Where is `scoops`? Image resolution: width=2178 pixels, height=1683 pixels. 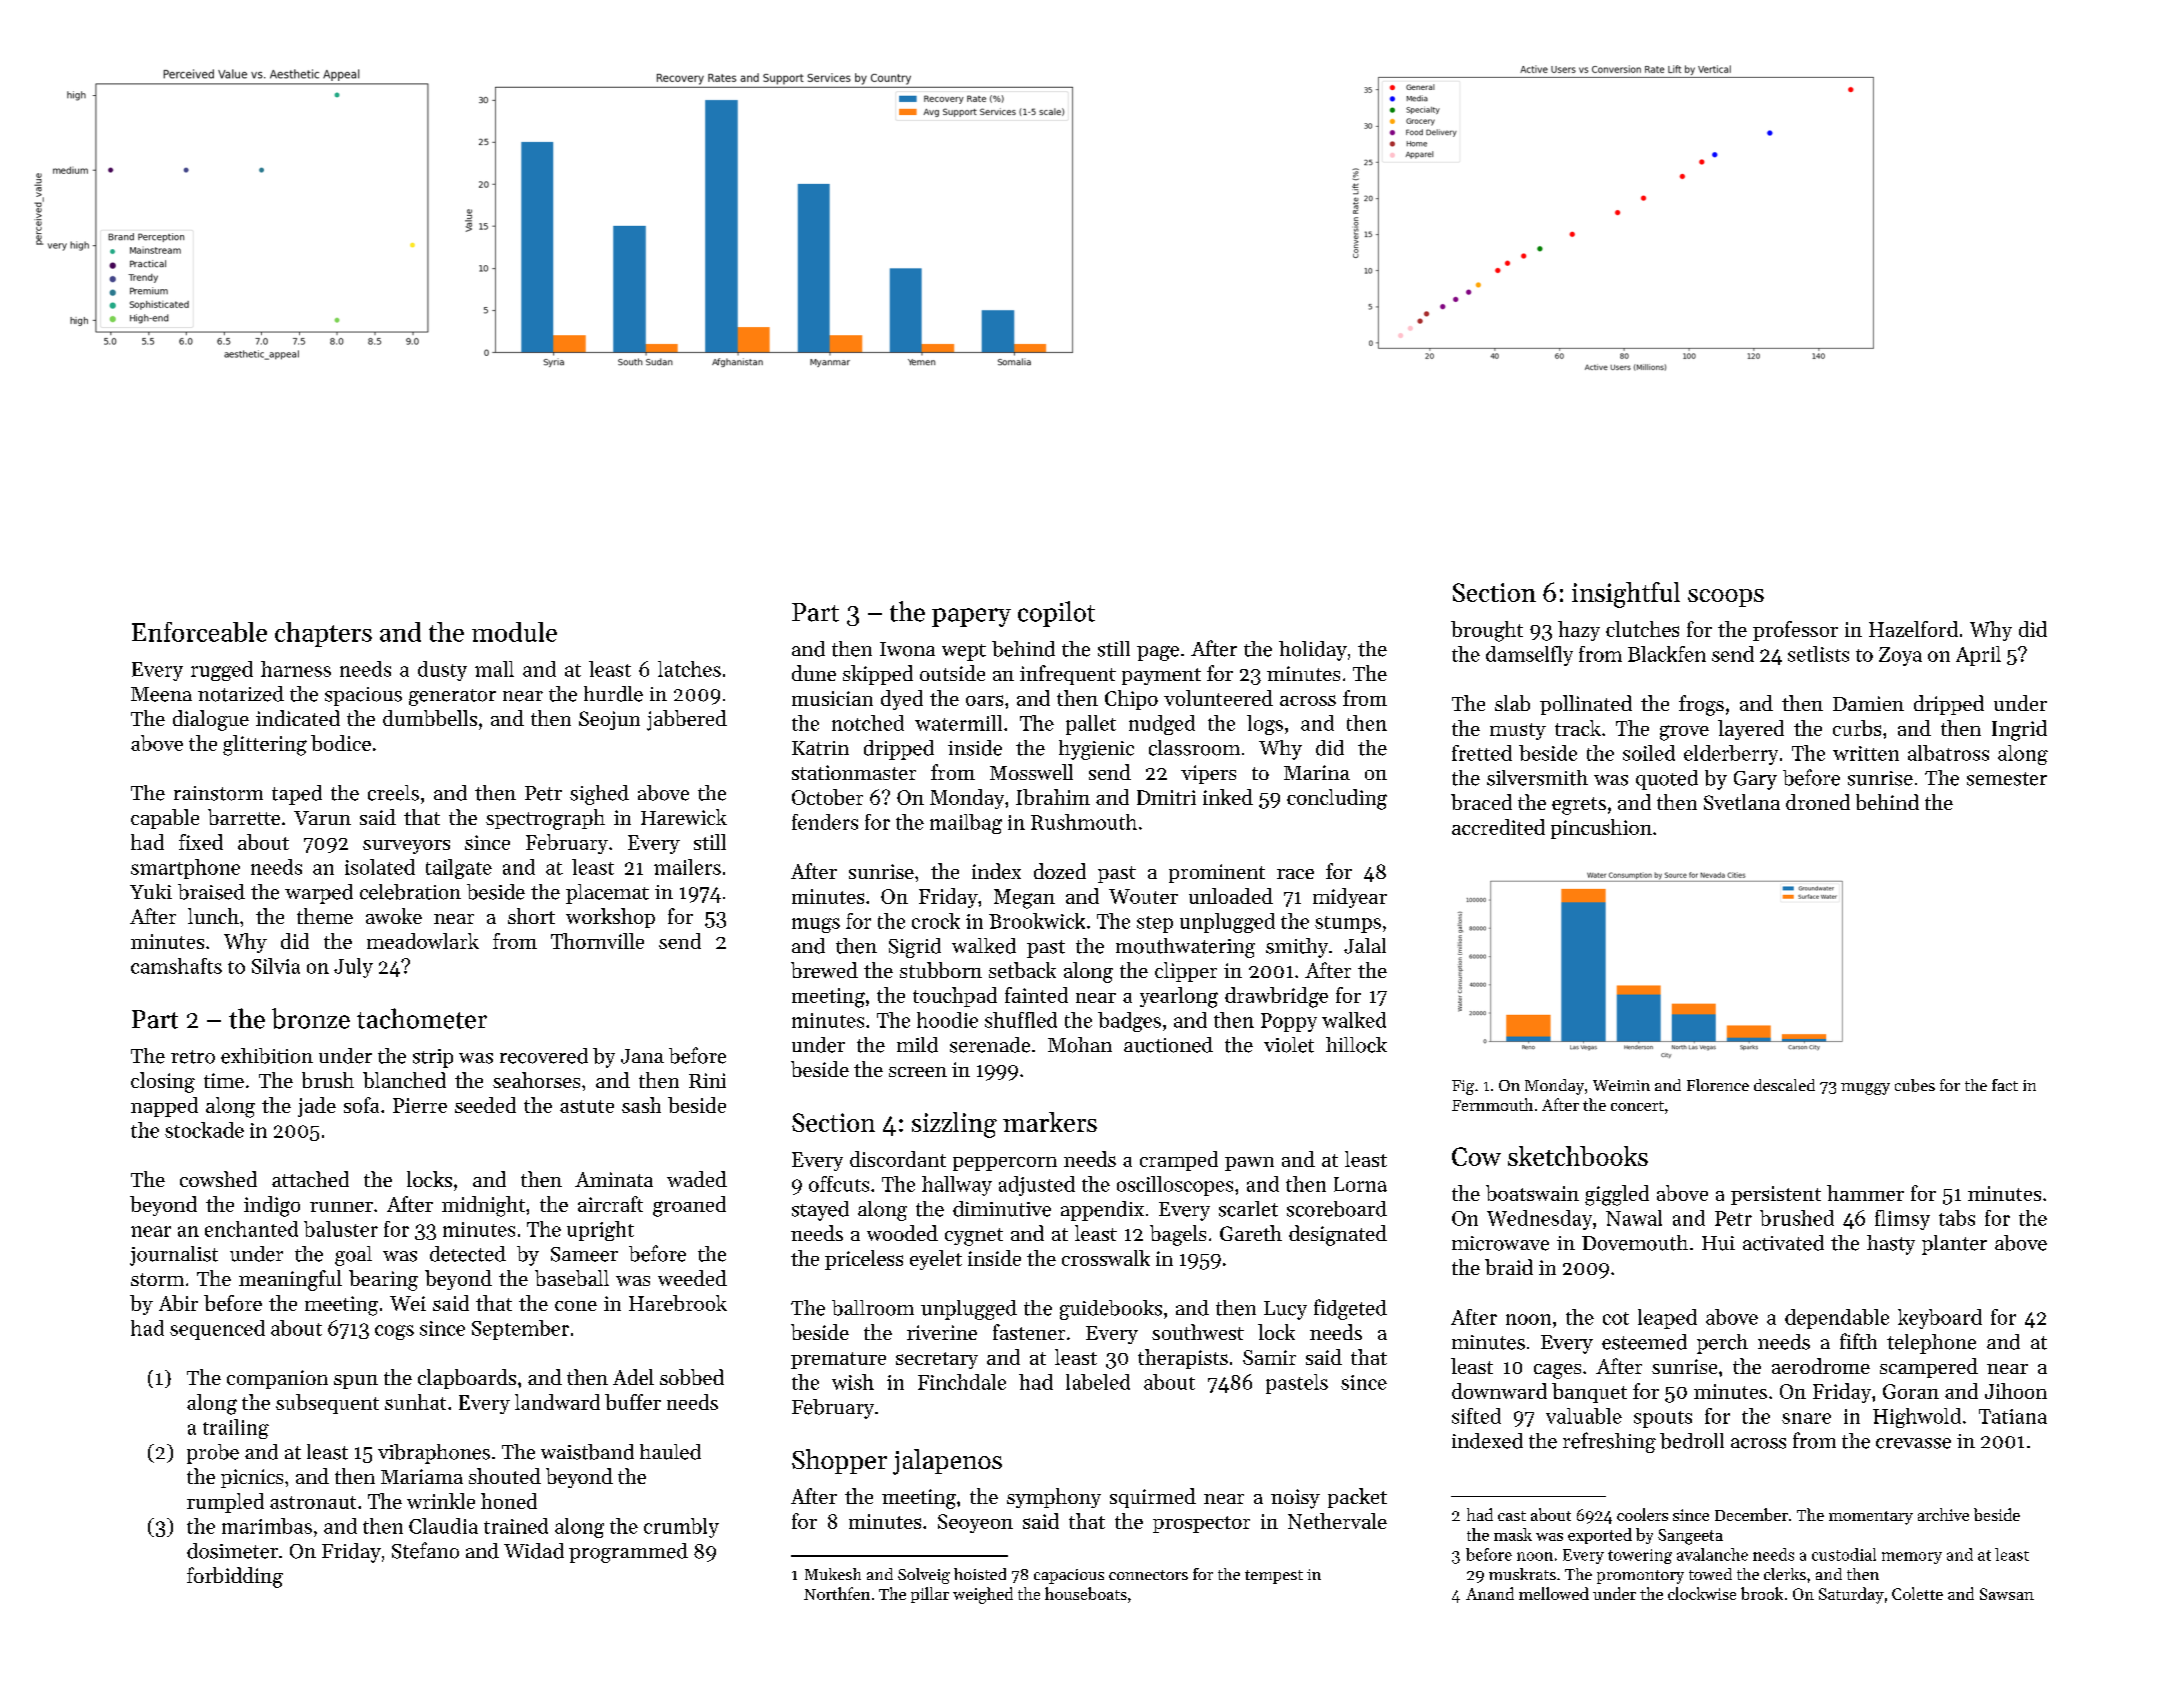 scoops is located at coordinates (1726, 598).
